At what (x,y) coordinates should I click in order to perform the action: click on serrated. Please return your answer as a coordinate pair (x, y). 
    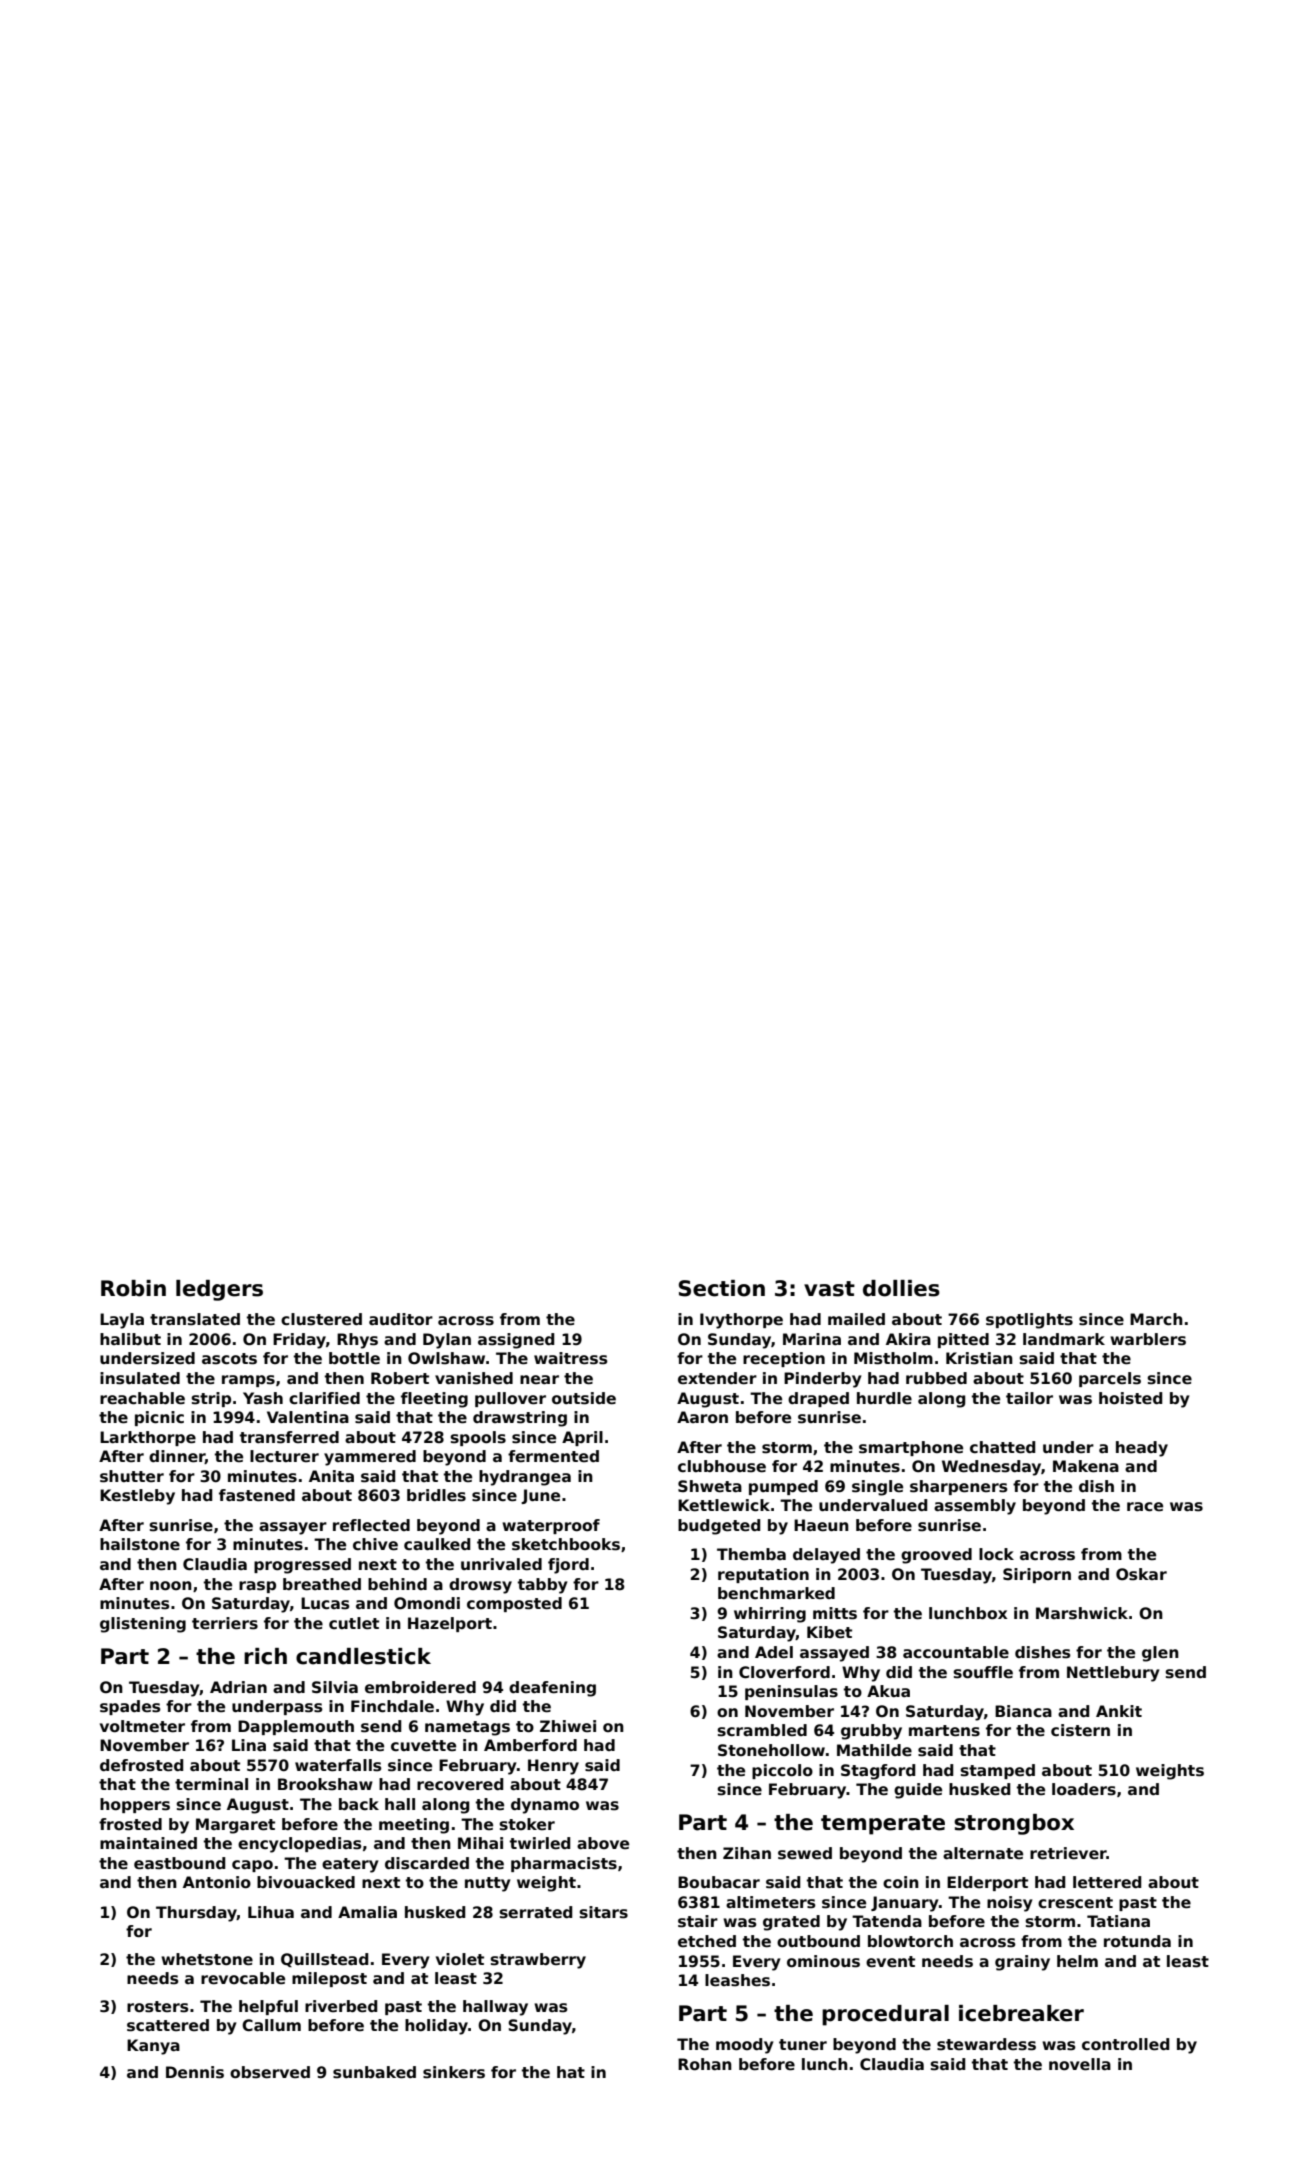
    Looking at the image, I should click on (536, 1912).
